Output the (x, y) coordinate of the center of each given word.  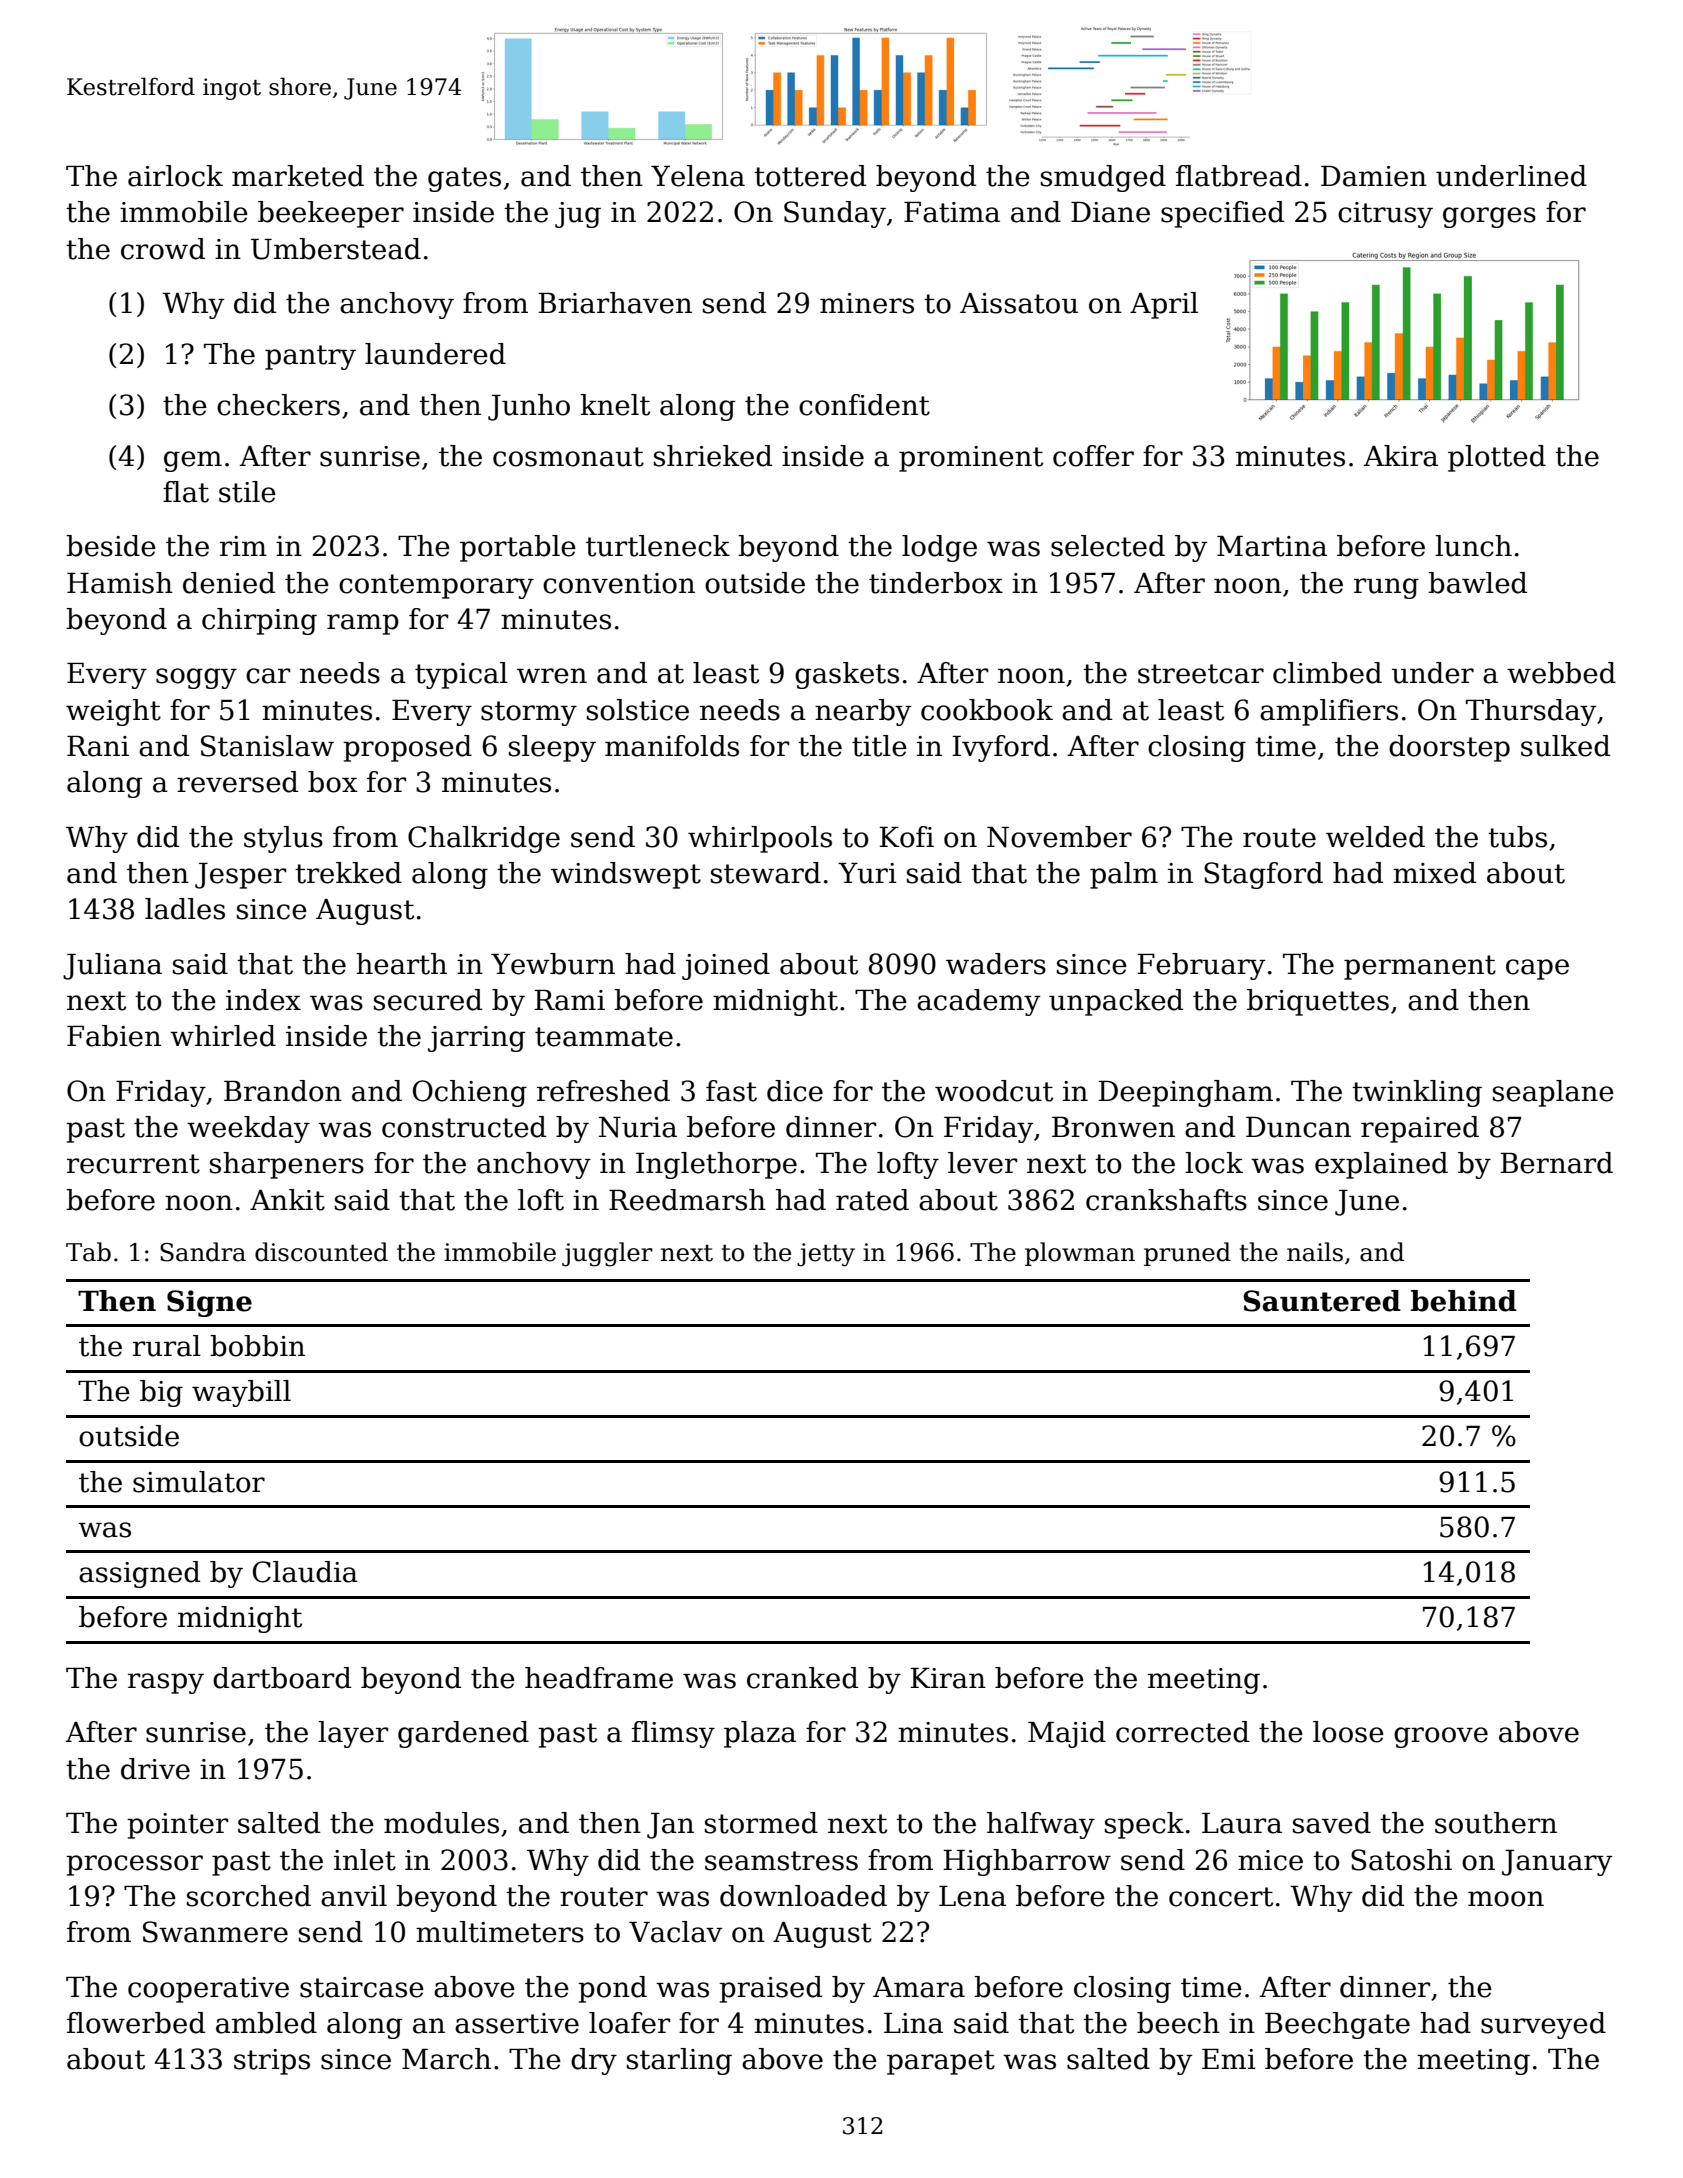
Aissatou (1019, 303)
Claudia (305, 1572)
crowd (163, 249)
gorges (1489, 217)
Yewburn (553, 964)
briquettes (1318, 1002)
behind (1464, 1301)
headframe (599, 1678)
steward (766, 873)
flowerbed (136, 2023)
